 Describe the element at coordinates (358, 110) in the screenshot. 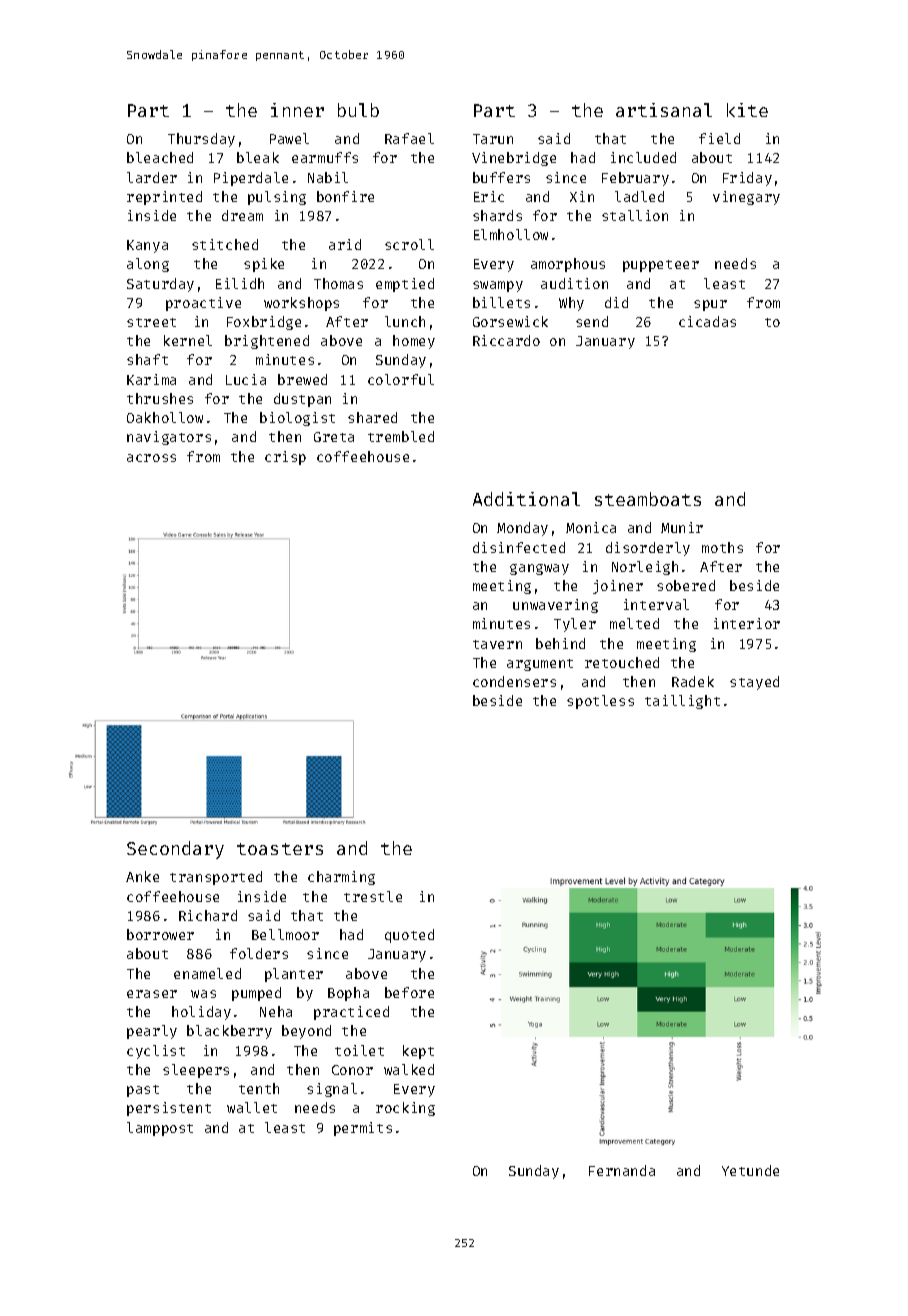

I see `bulb` at that location.
